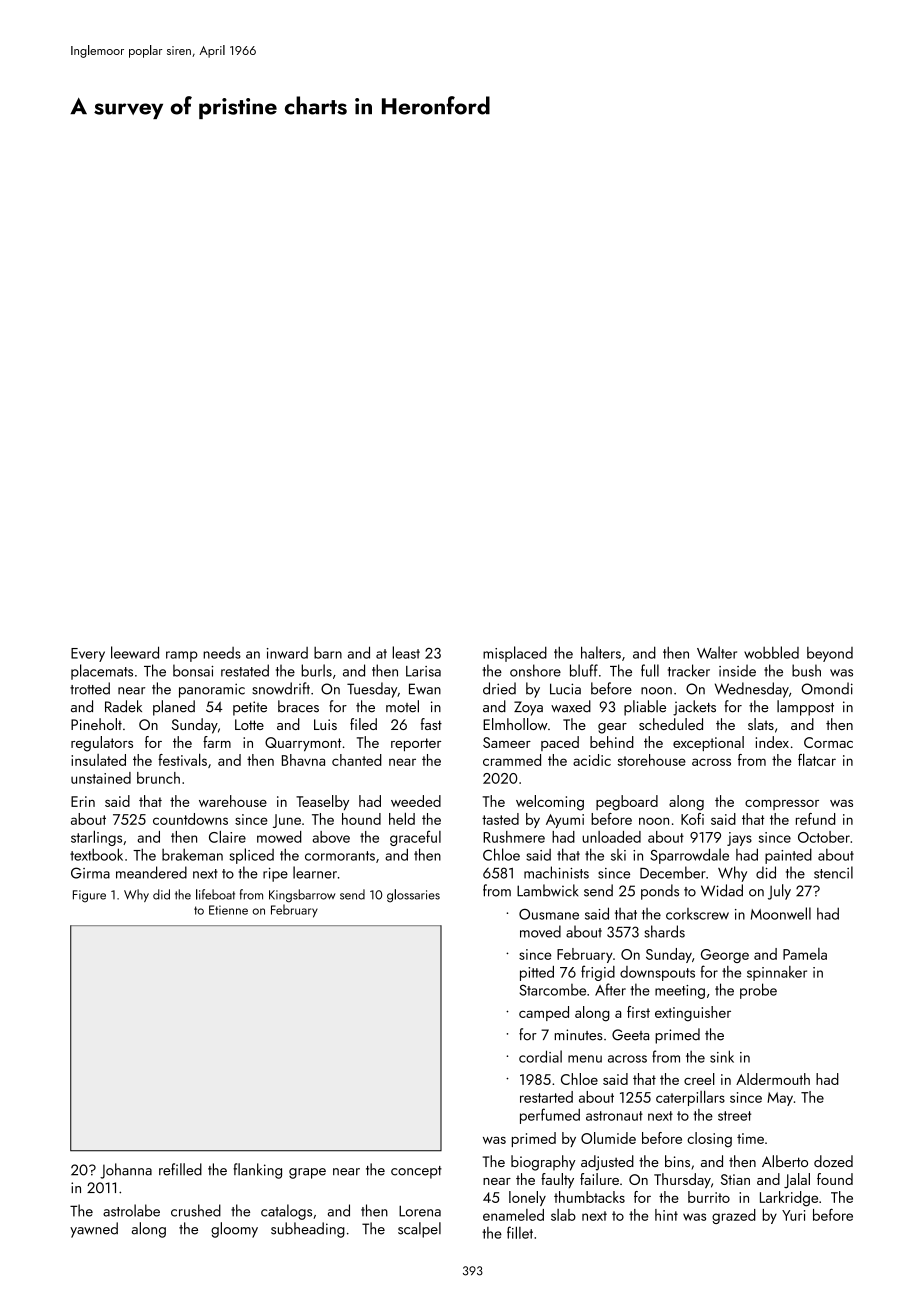 This screenshot has height=1308, width=924. What do you see at coordinates (584, 670) in the screenshot?
I see `bluff` at bounding box center [584, 670].
